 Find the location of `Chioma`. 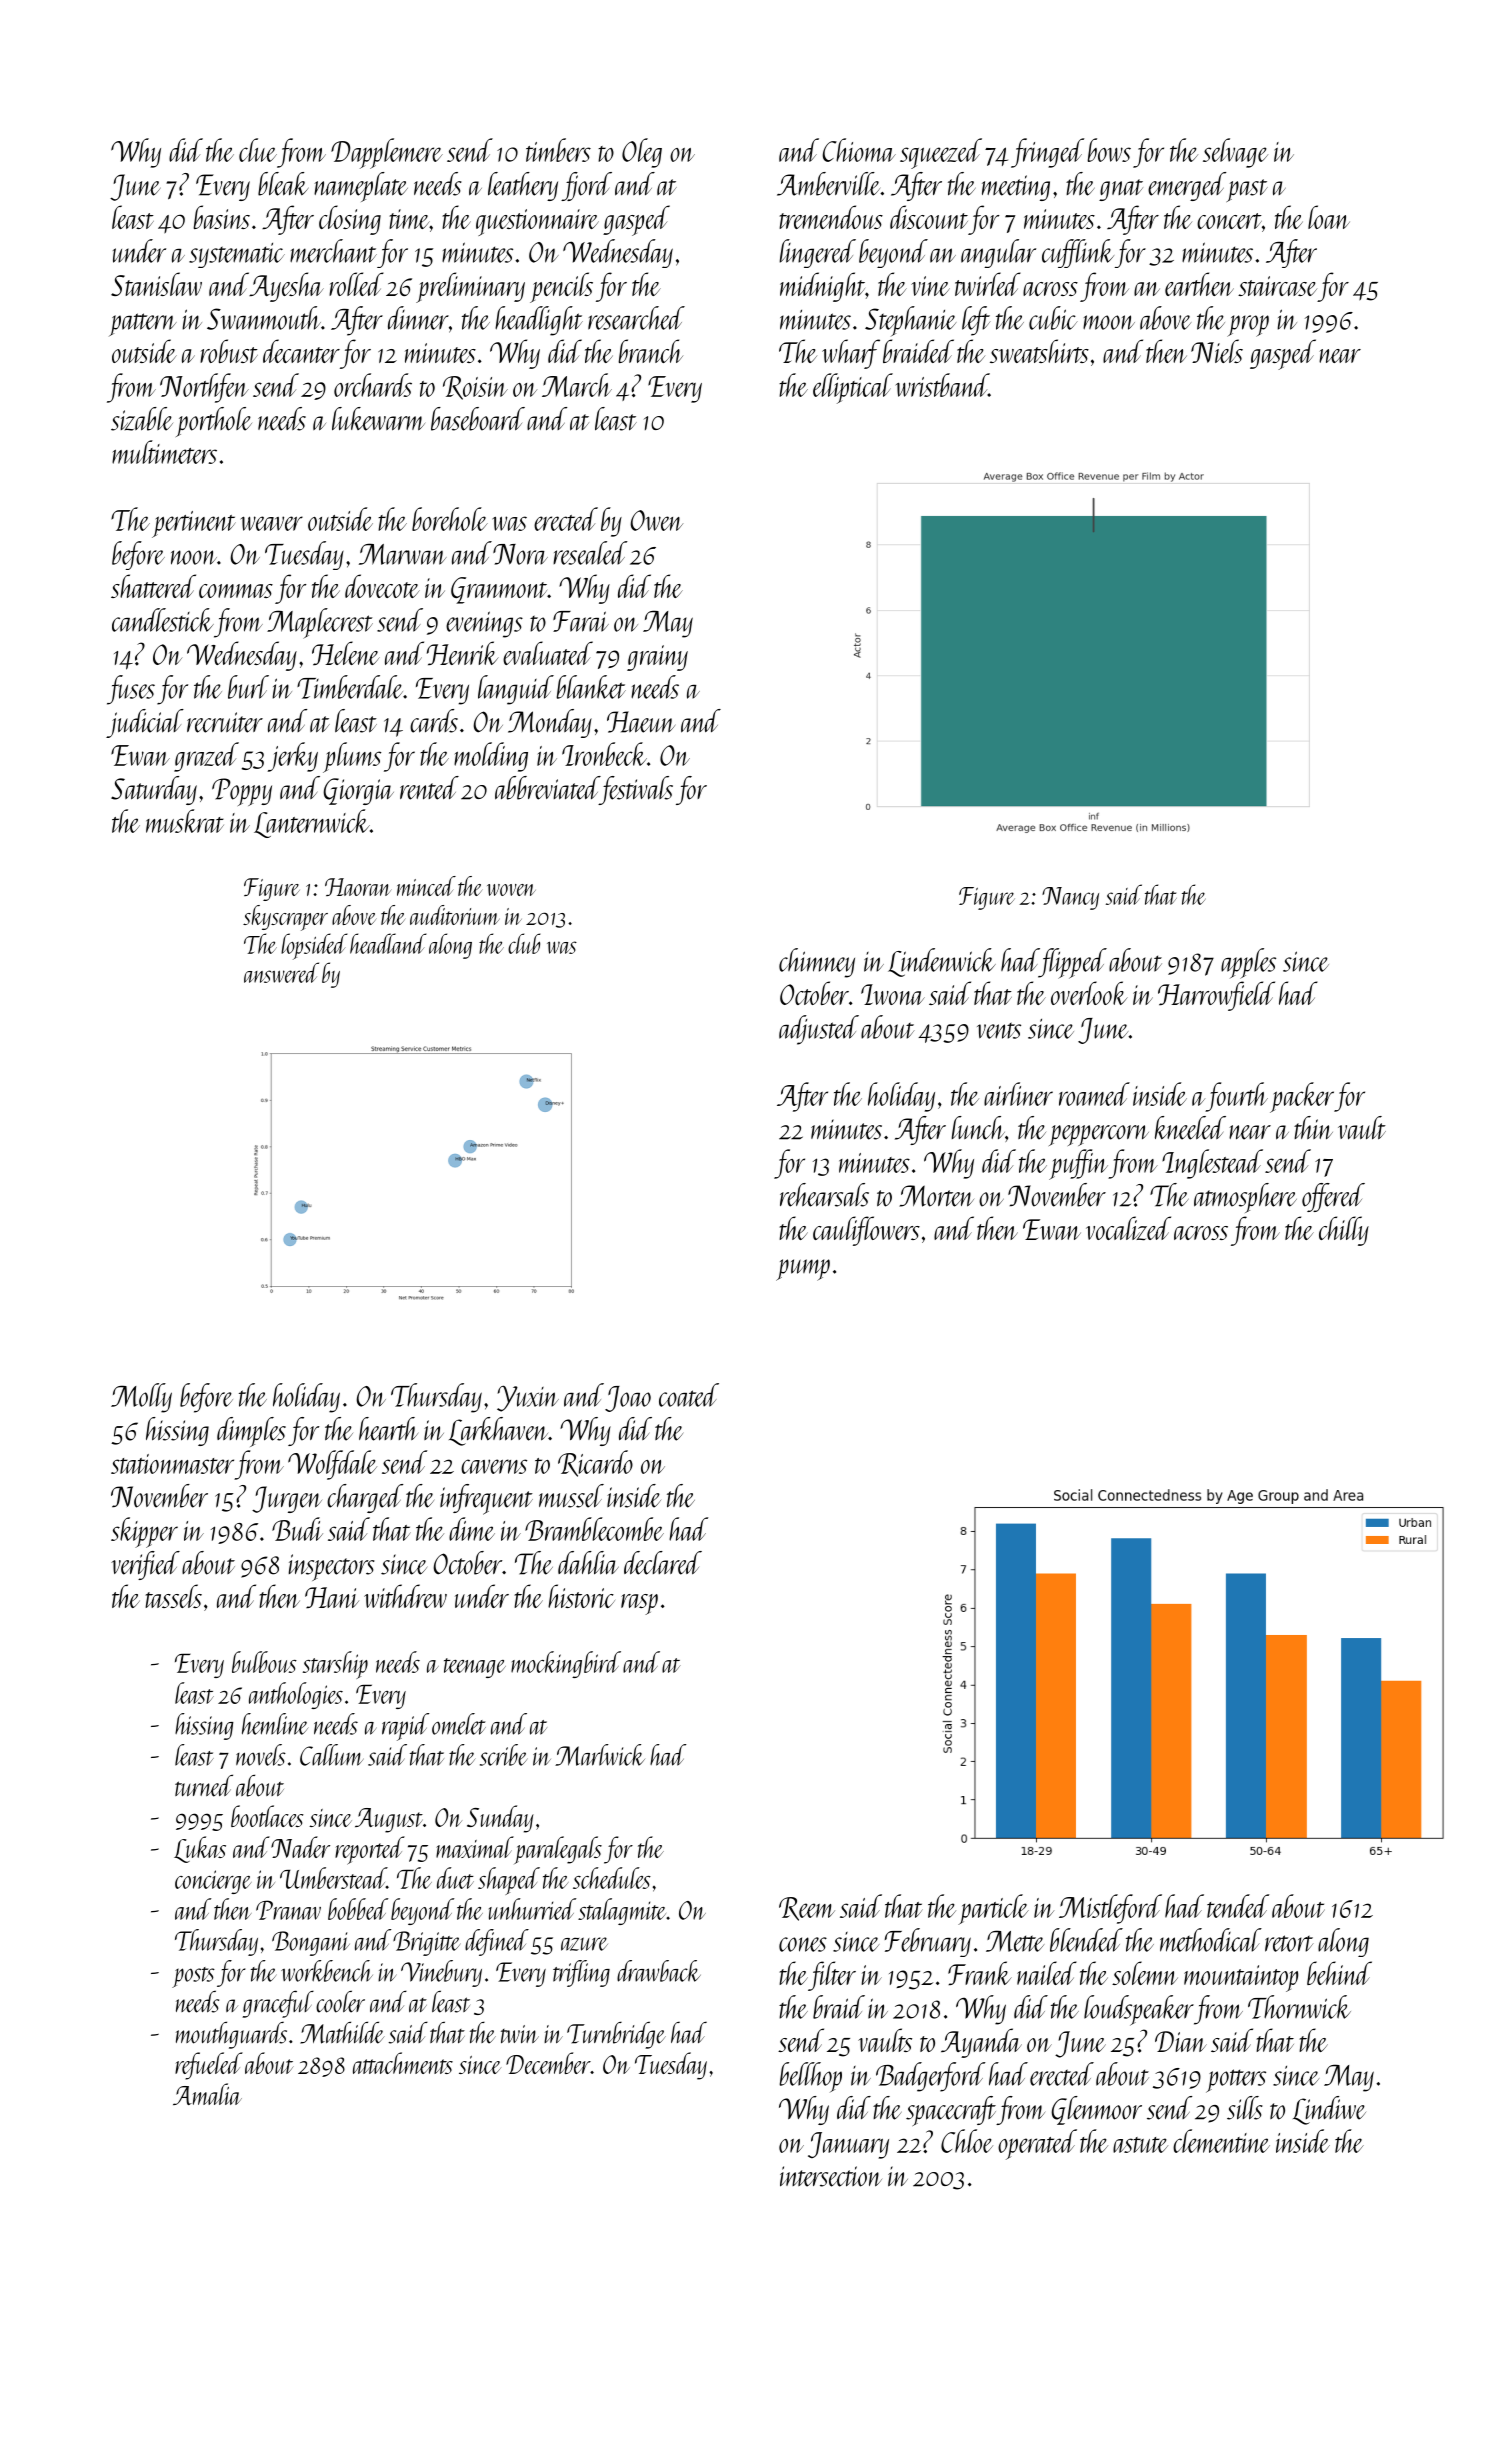

Chioma is located at coordinates (859, 150).
